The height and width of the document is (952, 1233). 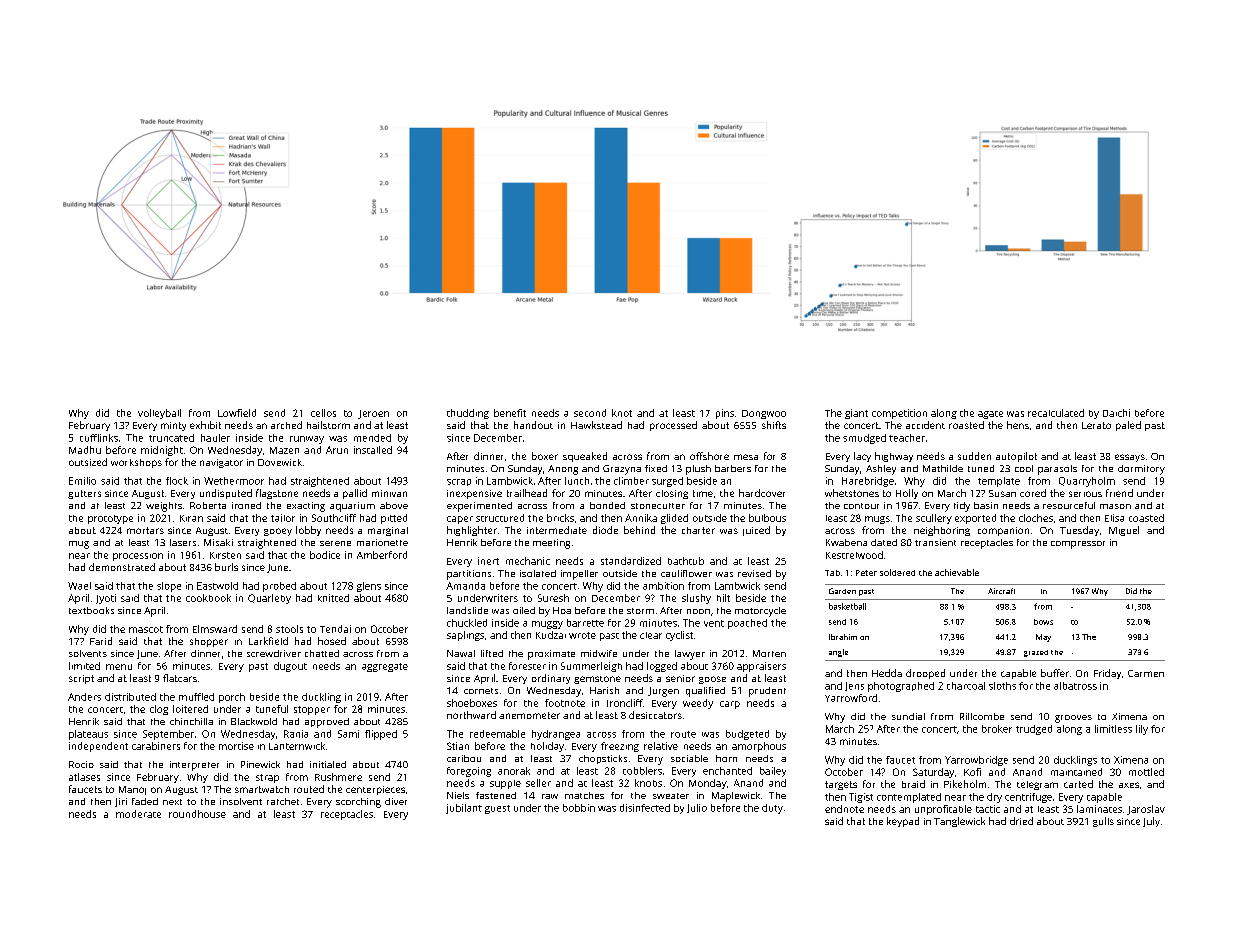 What do you see at coordinates (990, 415) in the document?
I see `agate` at bounding box center [990, 415].
